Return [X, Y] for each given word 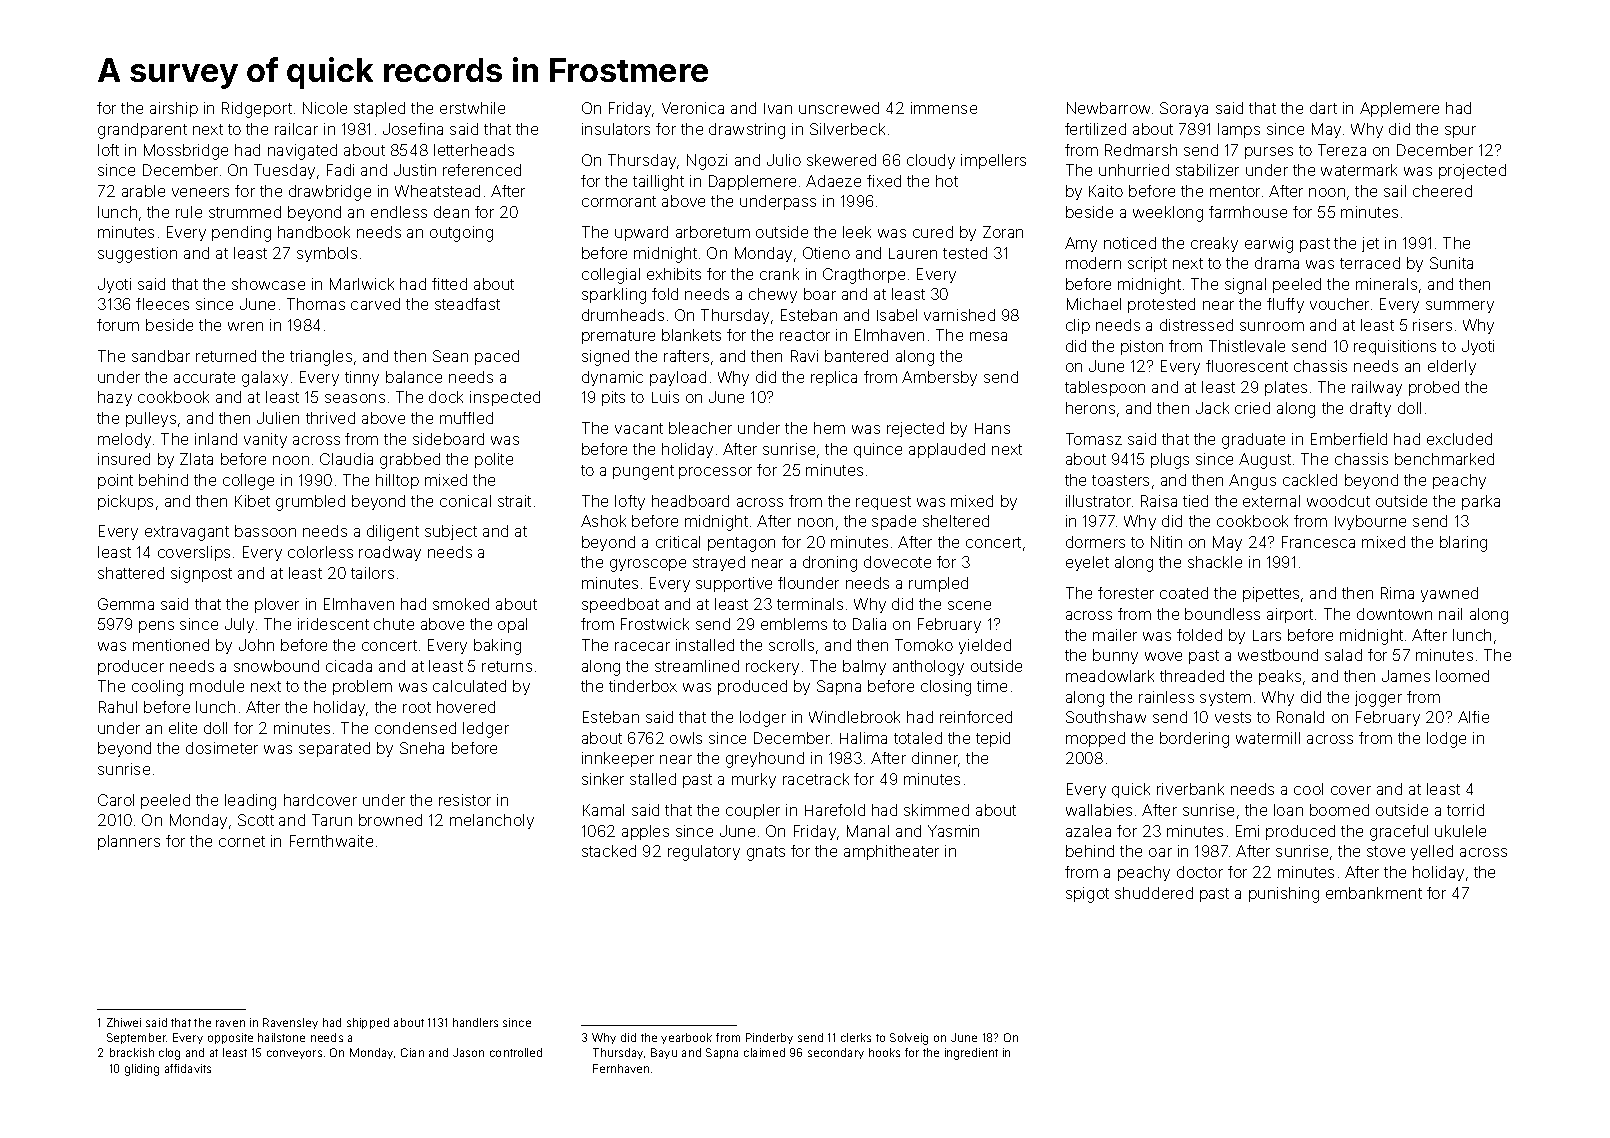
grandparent [142, 131]
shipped [368, 1023]
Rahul [118, 707]
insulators [616, 129]
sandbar [161, 356]
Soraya [1184, 109]
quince [878, 450]
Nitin [1166, 542]
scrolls [791, 645]
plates [1286, 388]
